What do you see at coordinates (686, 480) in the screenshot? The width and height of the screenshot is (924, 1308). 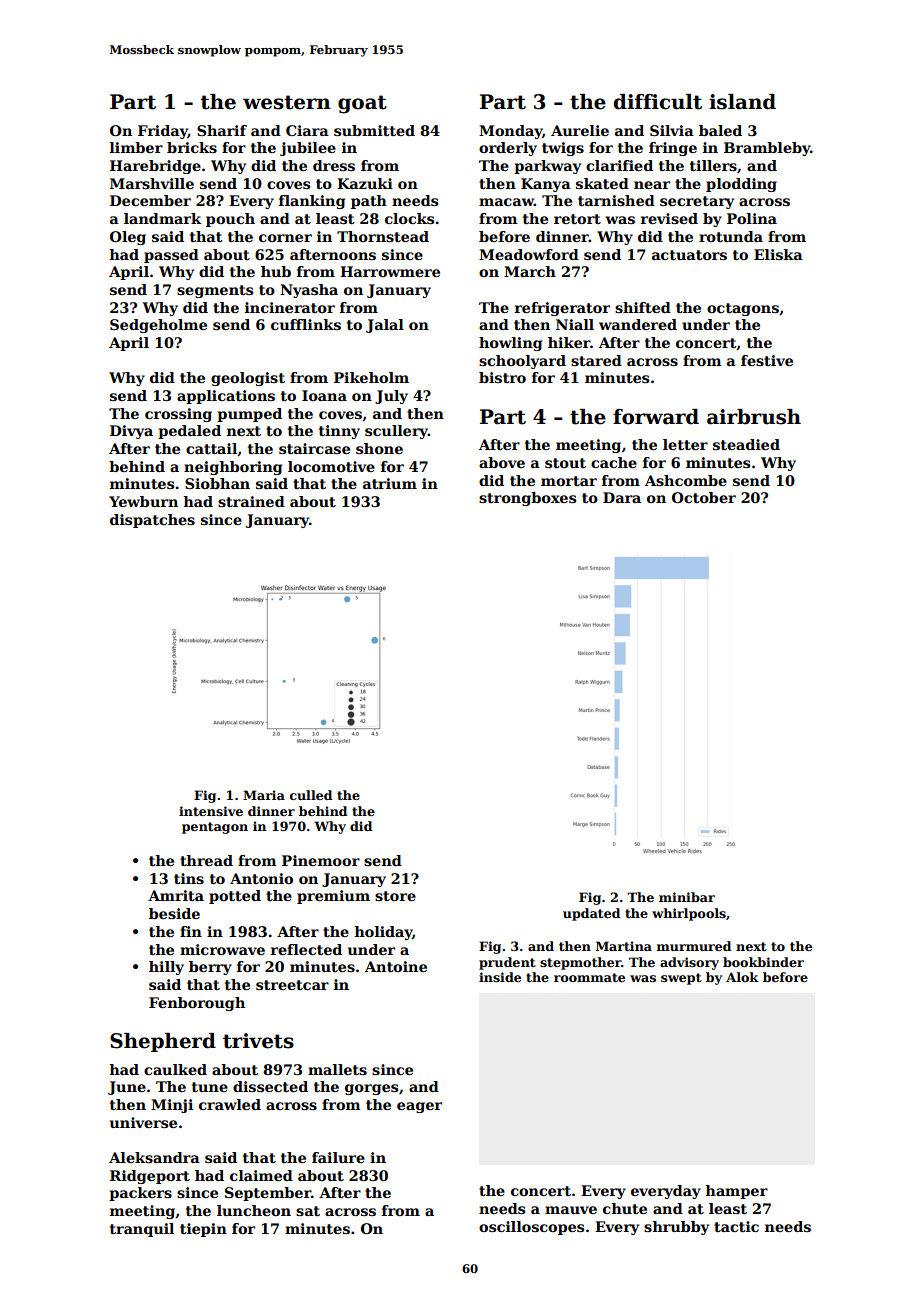 I see `Ashcombe` at bounding box center [686, 480].
